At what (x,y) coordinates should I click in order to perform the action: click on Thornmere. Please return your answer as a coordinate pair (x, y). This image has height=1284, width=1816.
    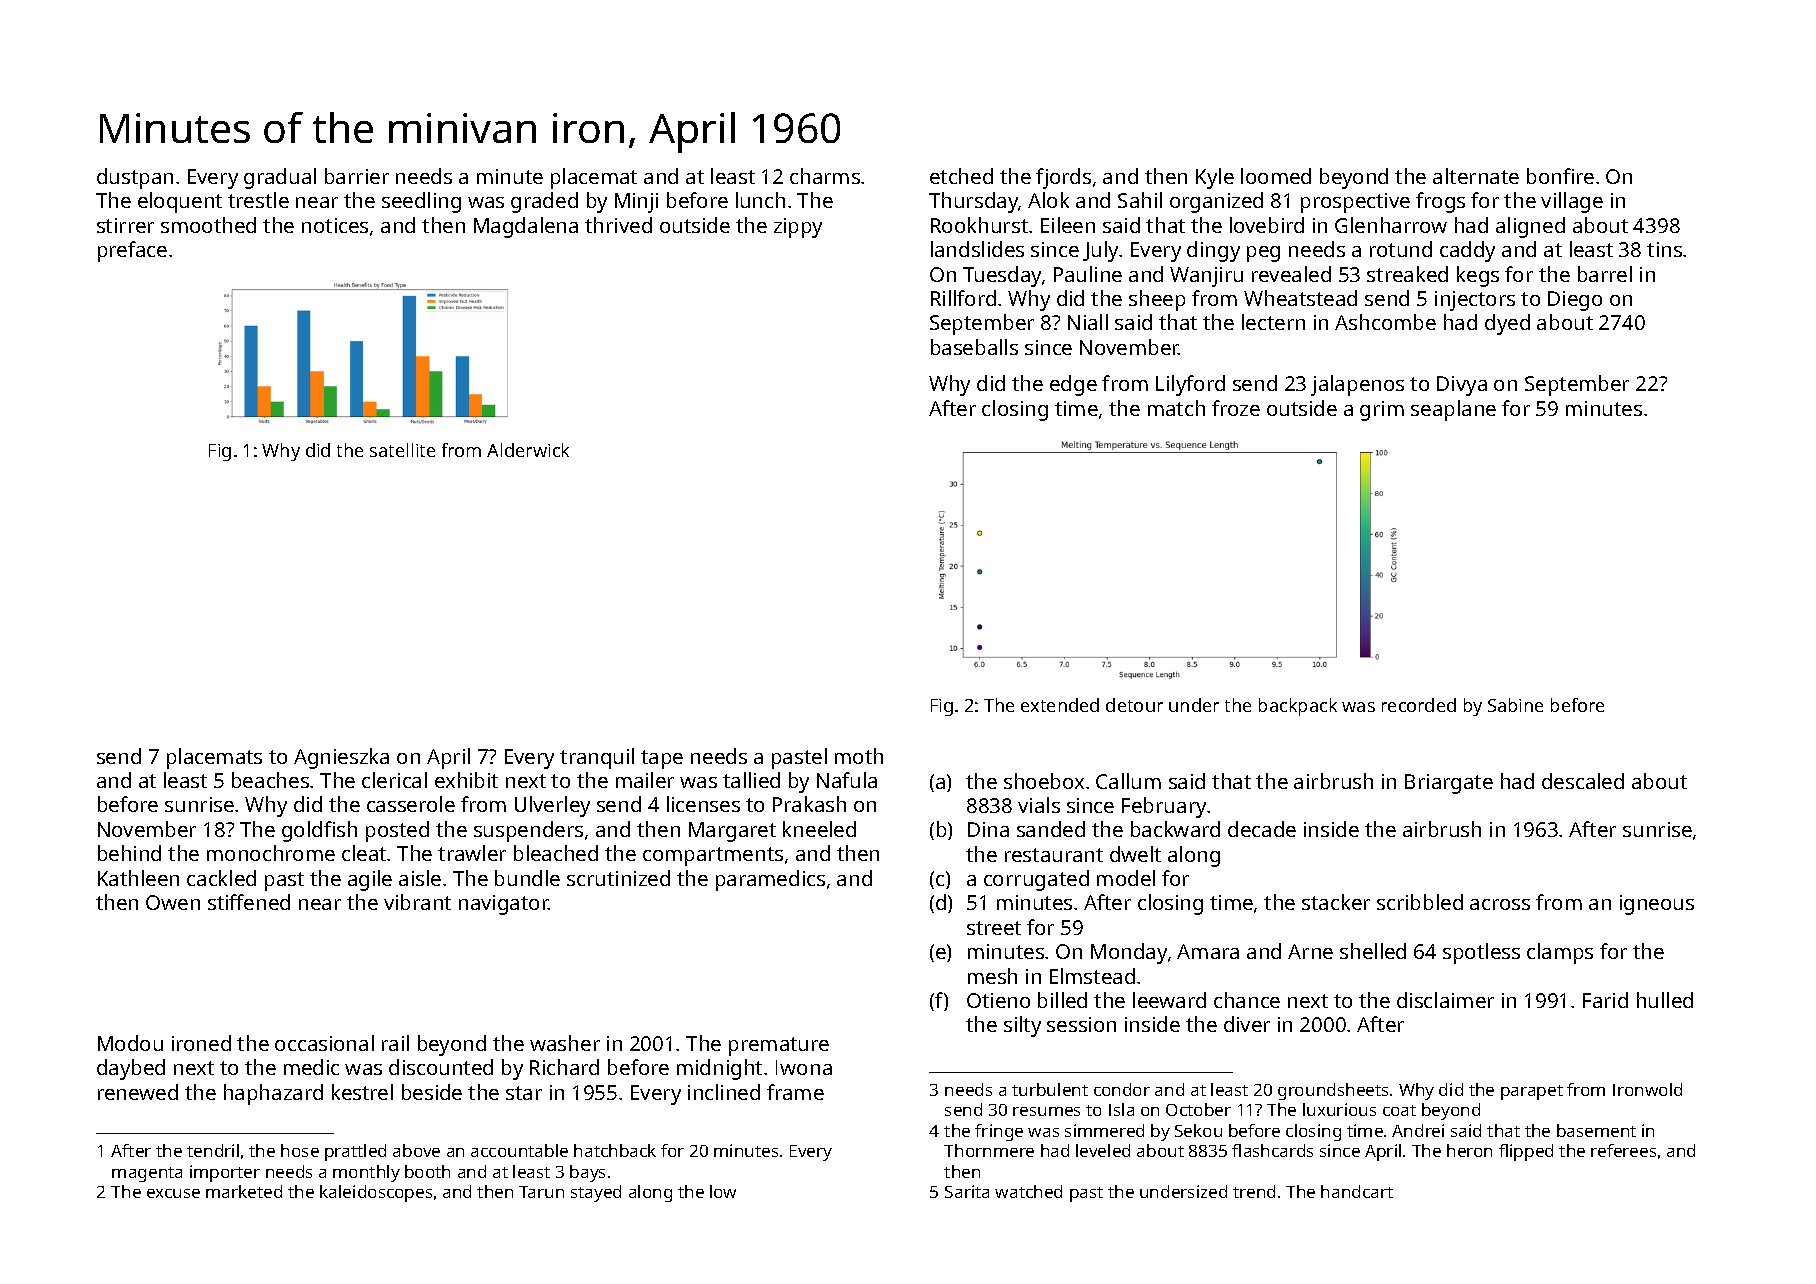
    Looking at the image, I should click on (989, 1150).
